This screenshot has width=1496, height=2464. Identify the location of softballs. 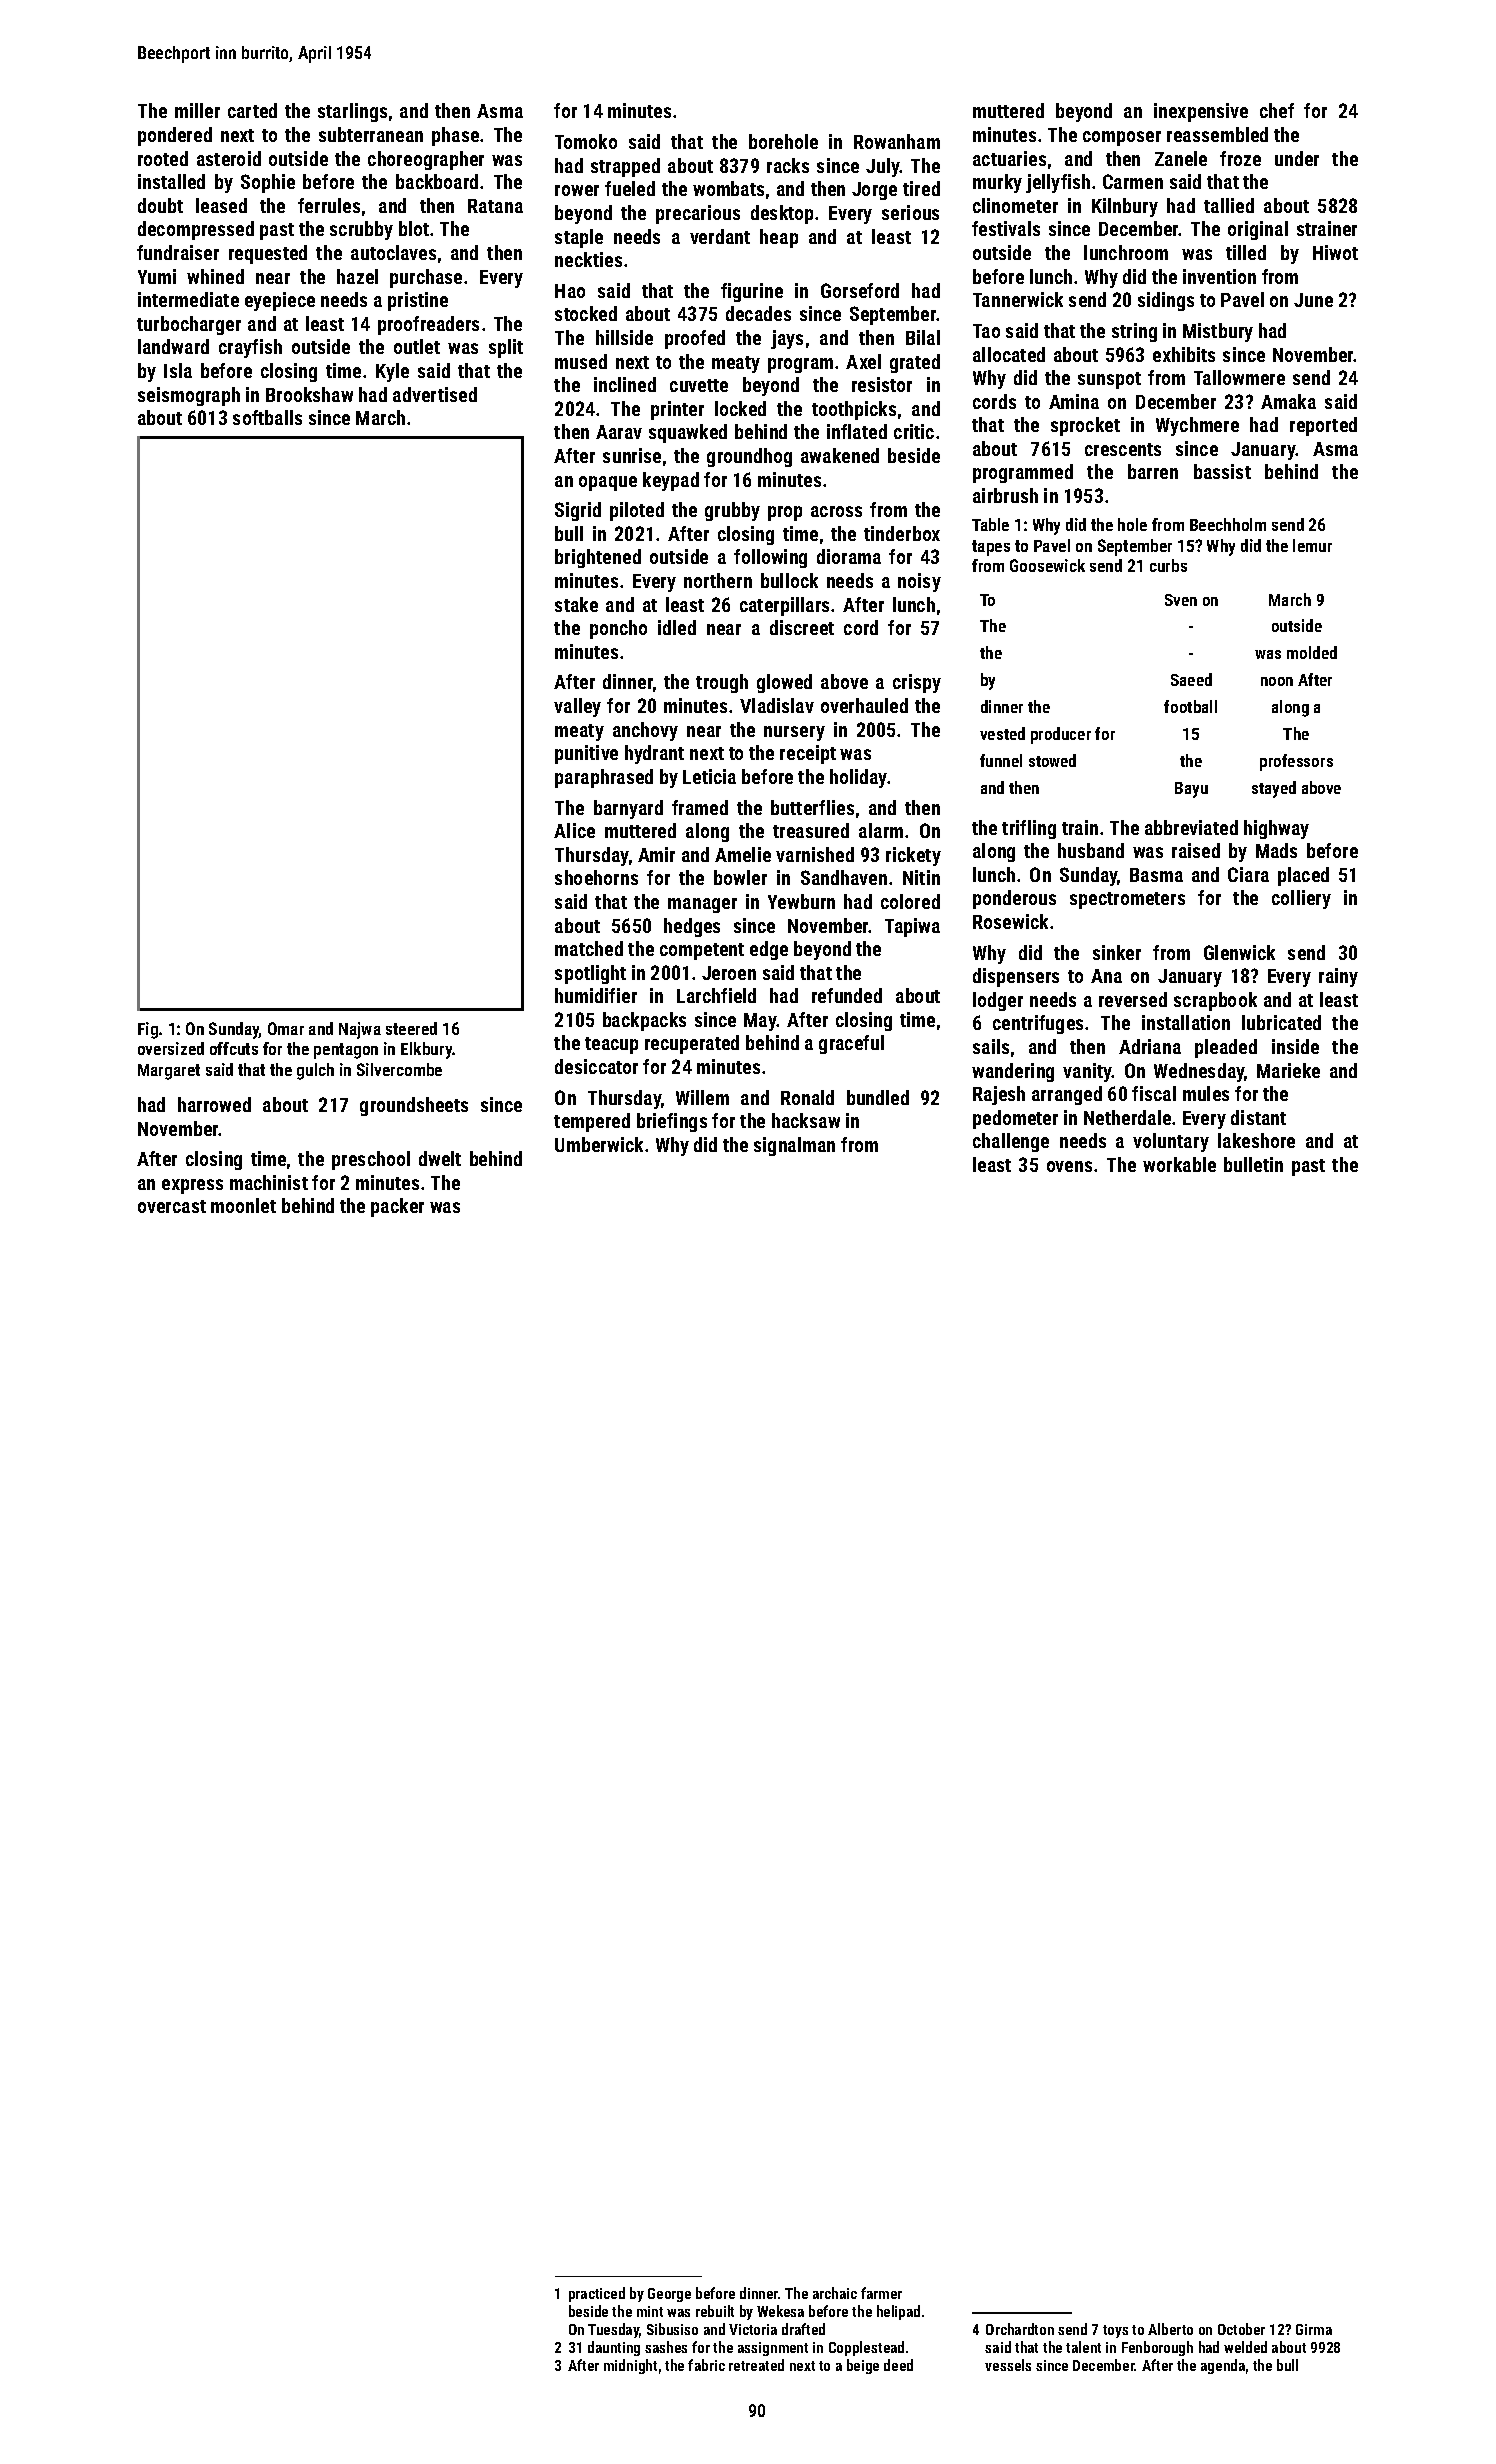
(267, 417).
